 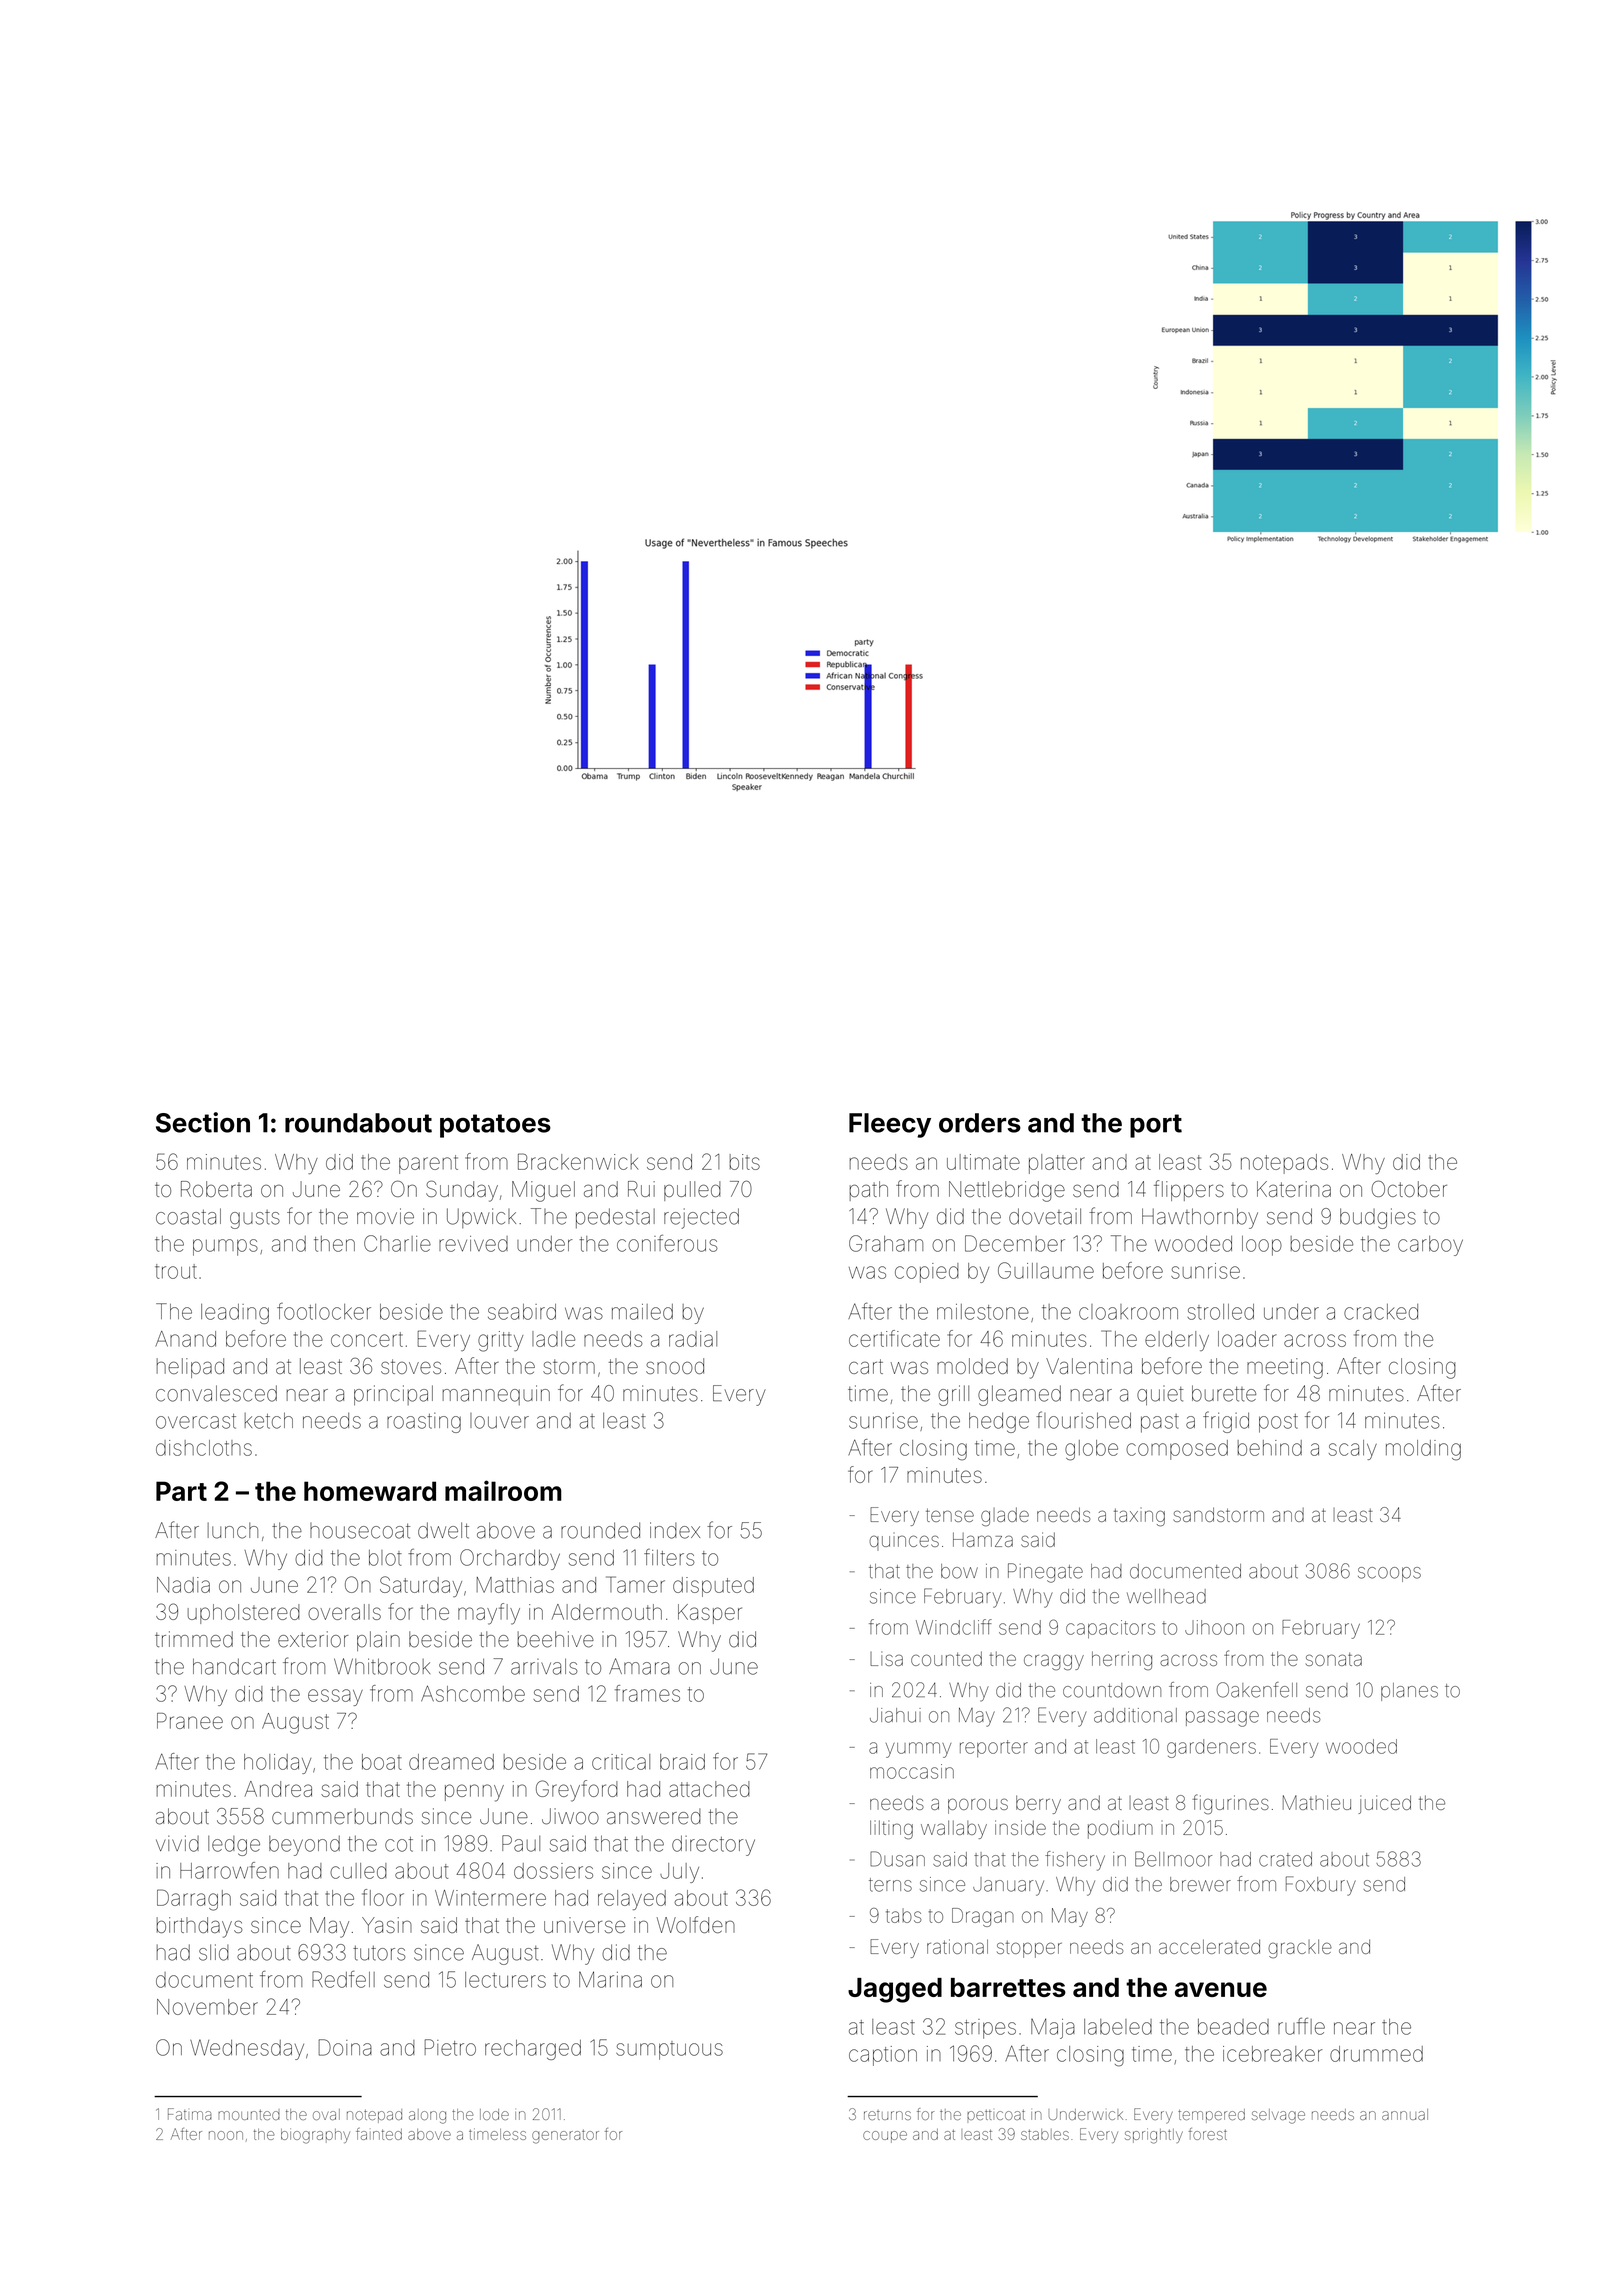 I want to click on Katerina, so click(x=1294, y=1189).
